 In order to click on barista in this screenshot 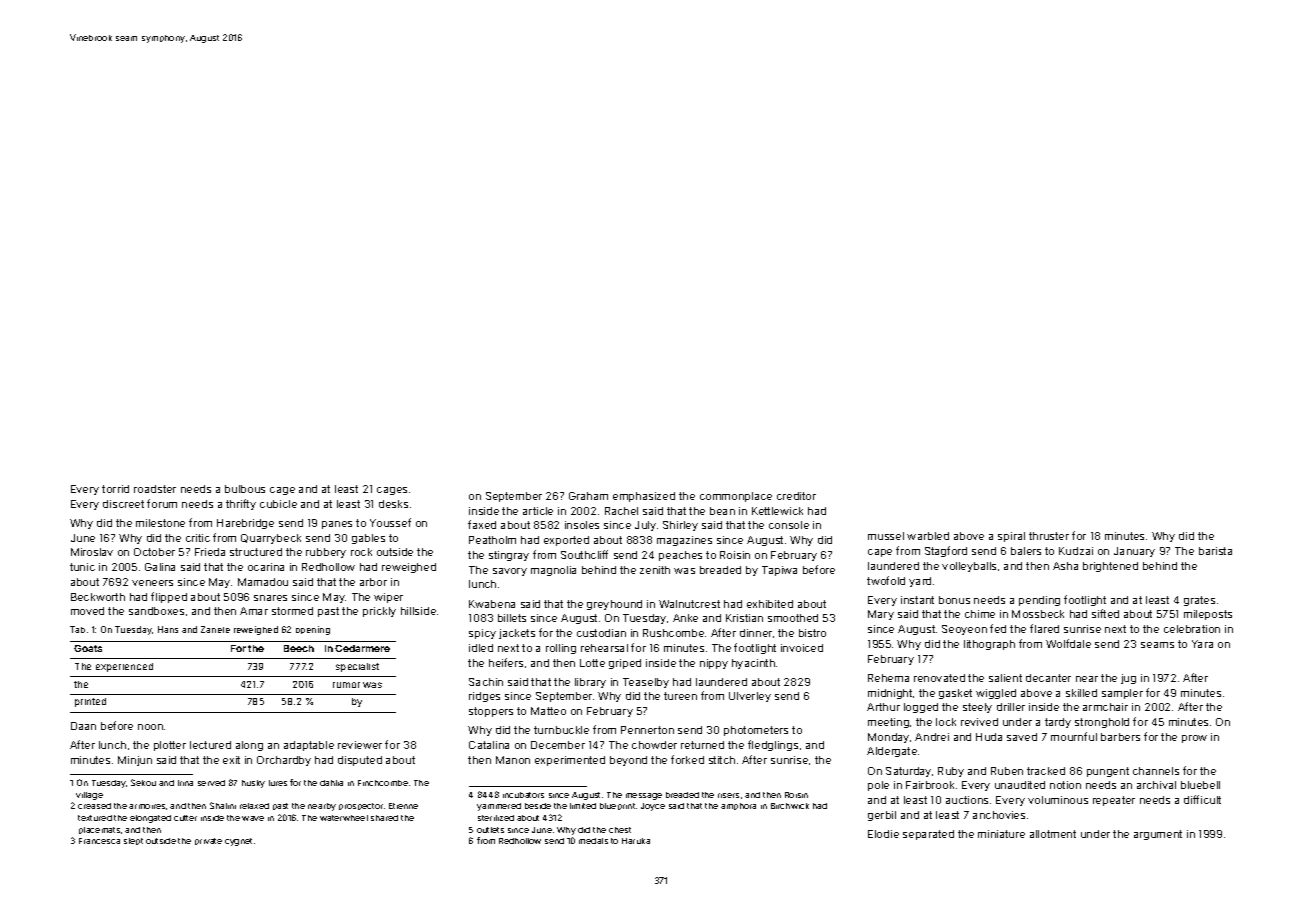, I will do `click(1215, 551)`.
